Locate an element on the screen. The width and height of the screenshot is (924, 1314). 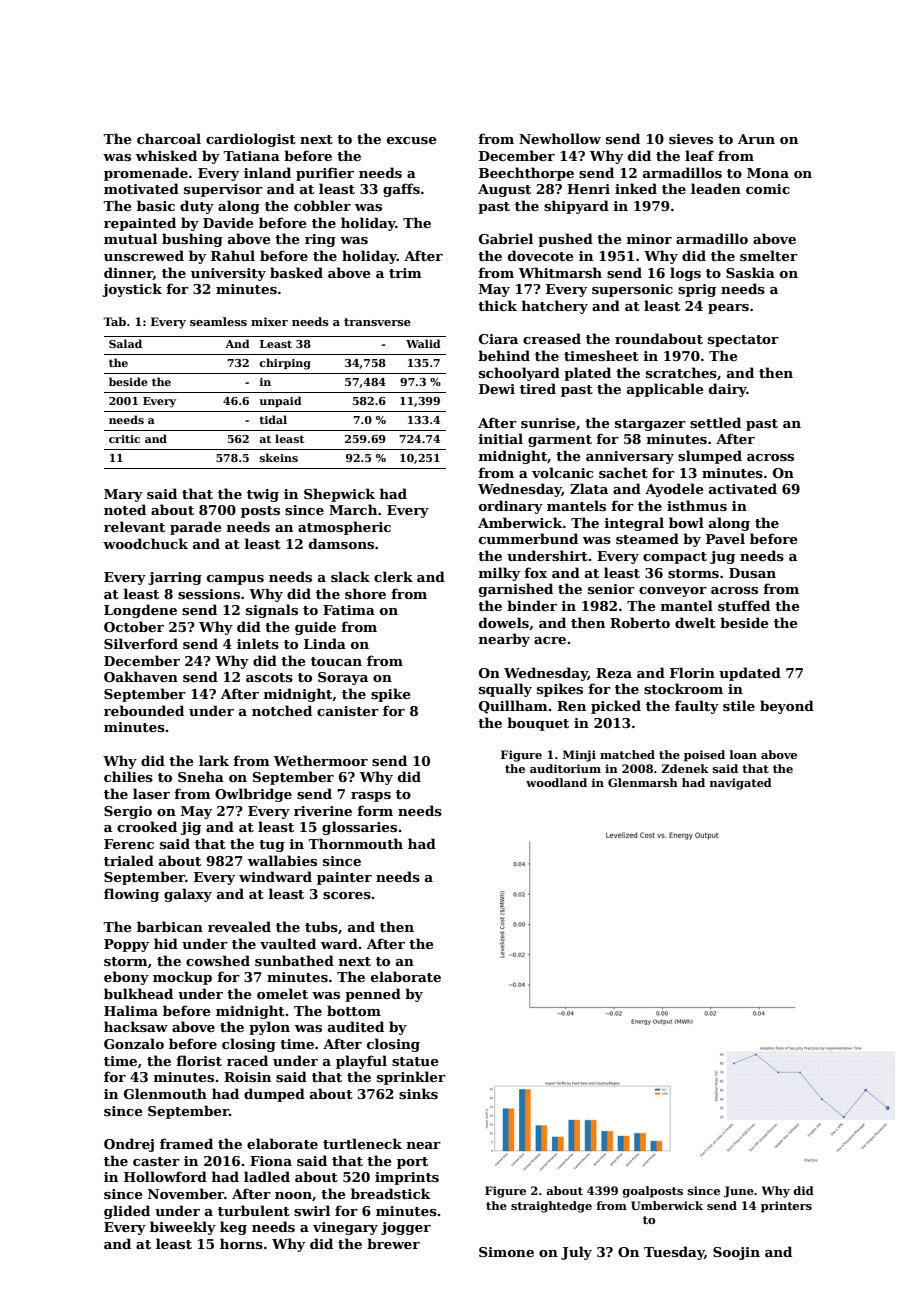
milky is located at coordinates (499, 574).
